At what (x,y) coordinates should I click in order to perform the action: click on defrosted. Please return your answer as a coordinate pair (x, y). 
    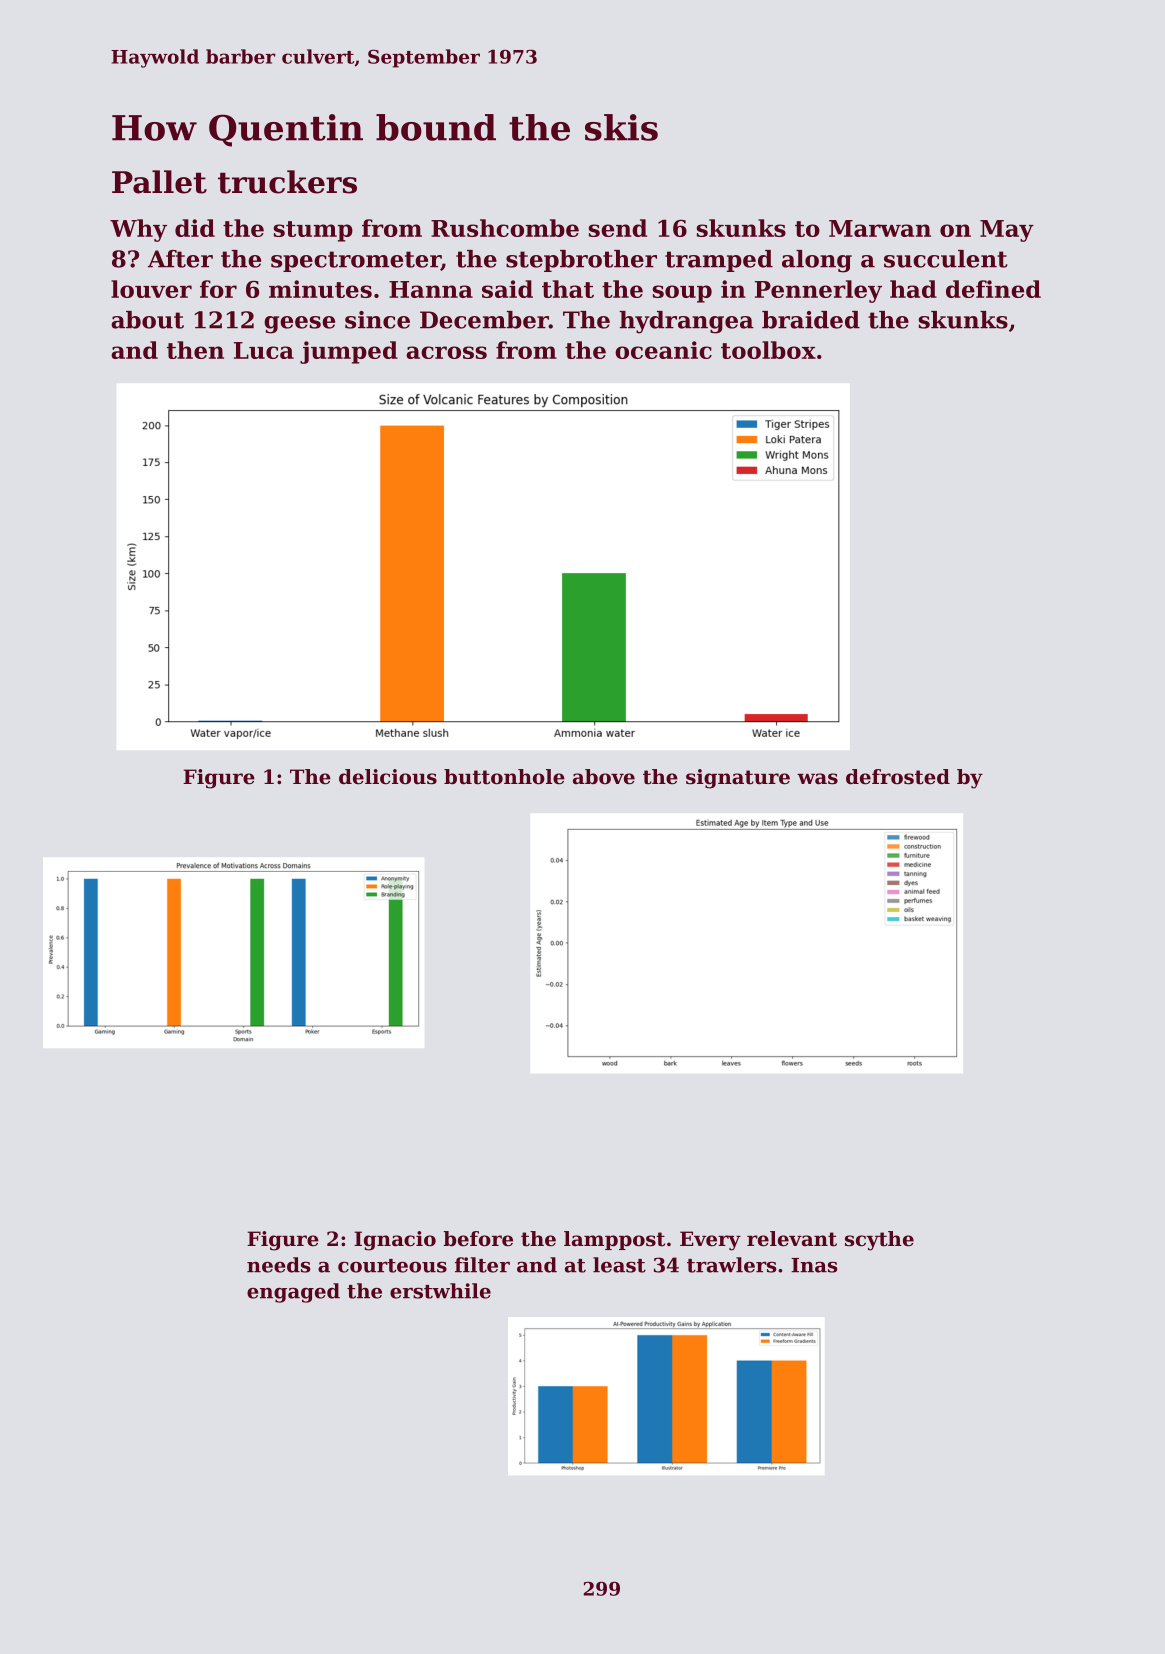
    Looking at the image, I should click on (898, 777).
